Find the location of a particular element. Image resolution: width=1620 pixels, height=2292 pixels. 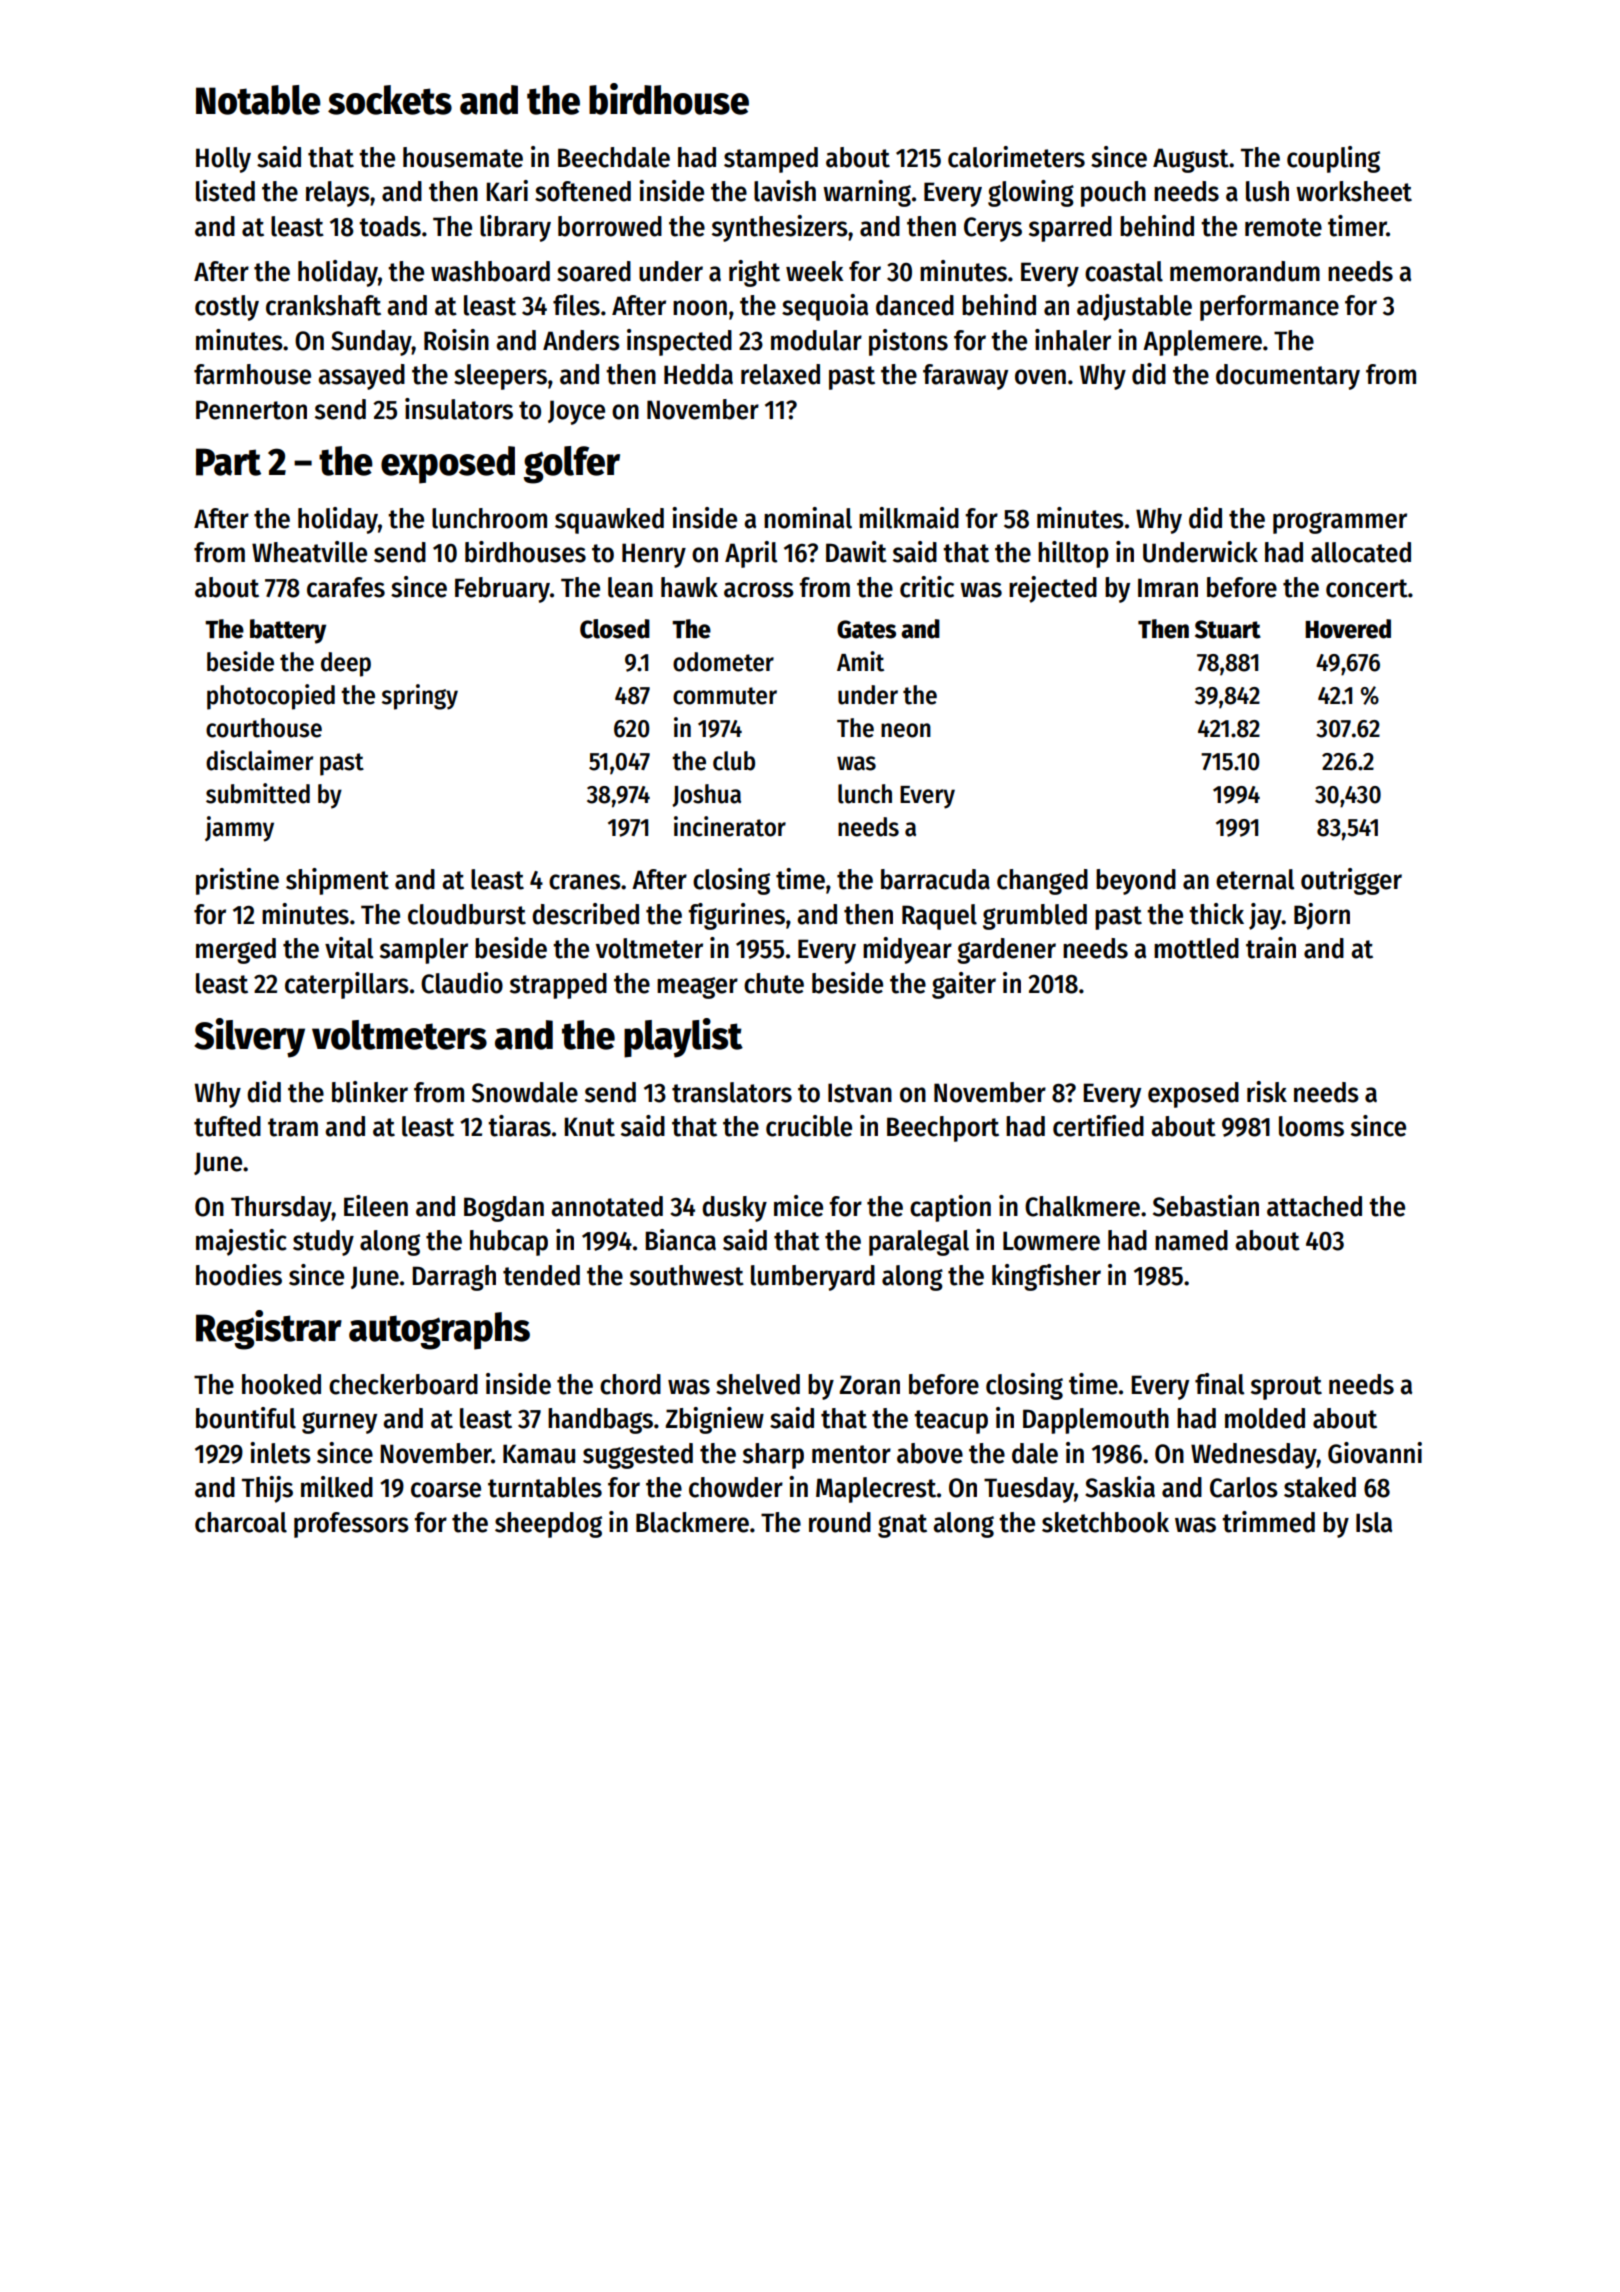

performance is located at coordinates (1269, 308).
